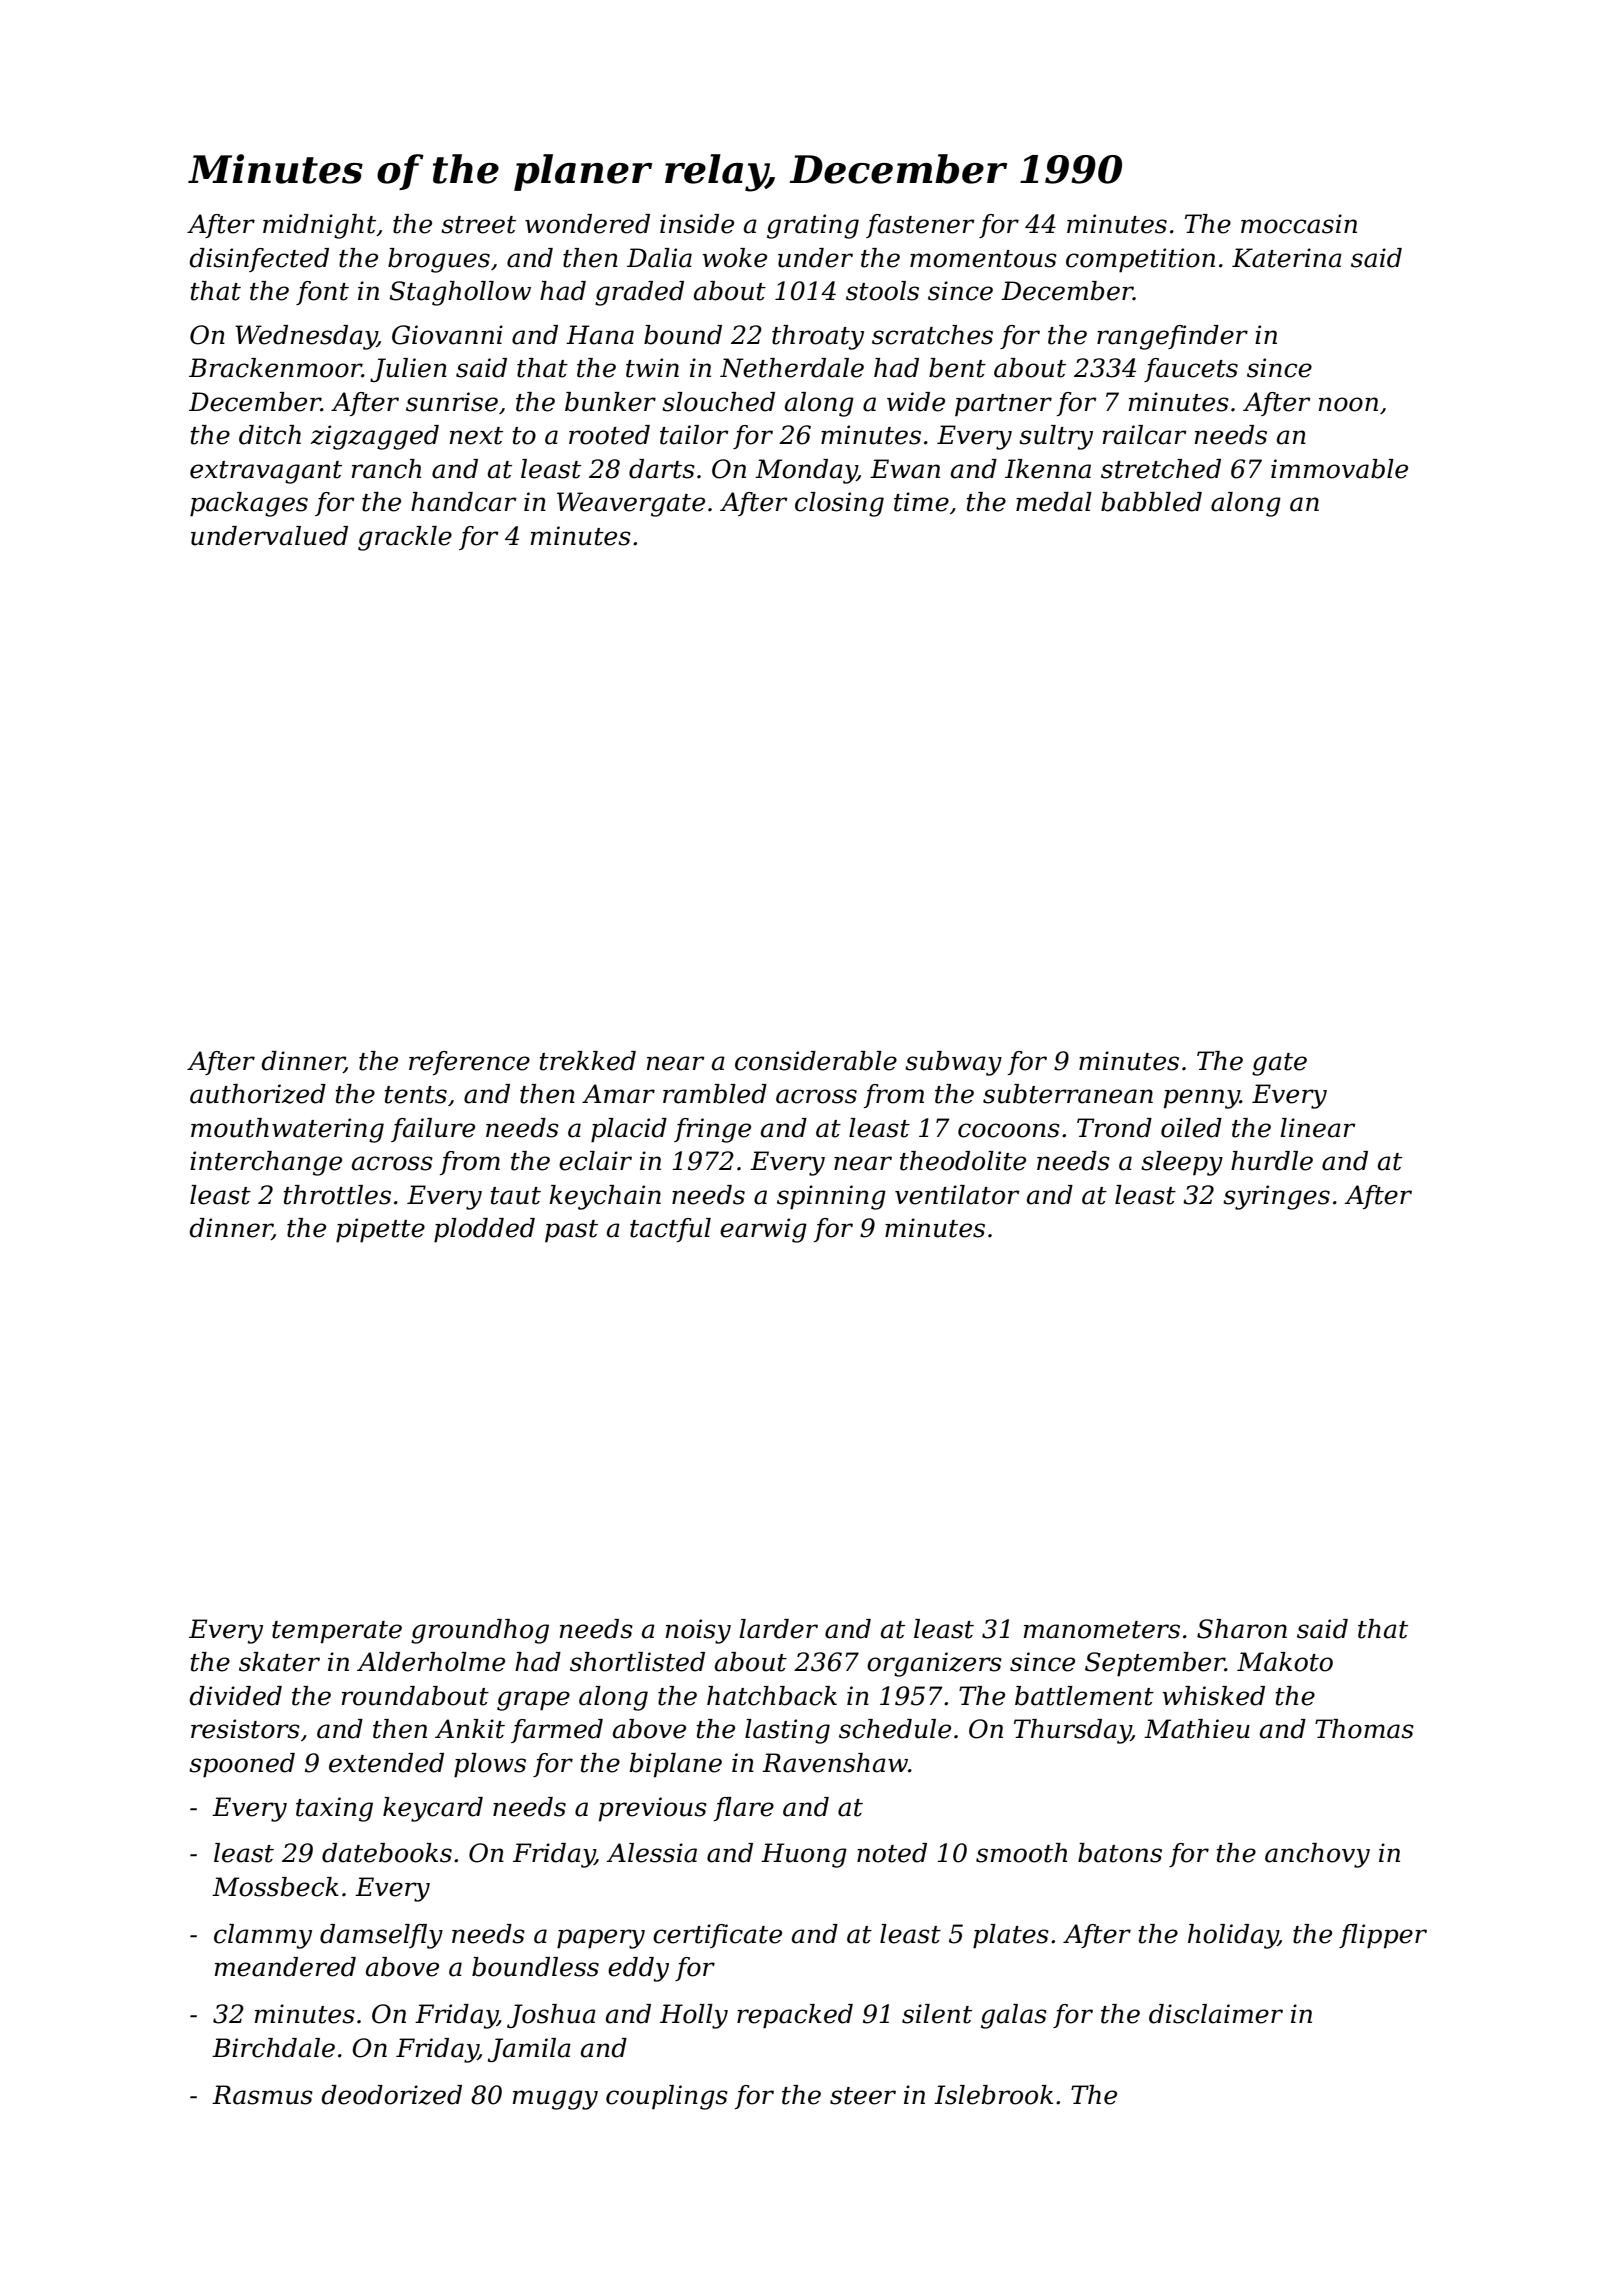 The image size is (1620, 2292). Describe the element at coordinates (416, 1095) in the screenshot. I see `tents` at that location.
